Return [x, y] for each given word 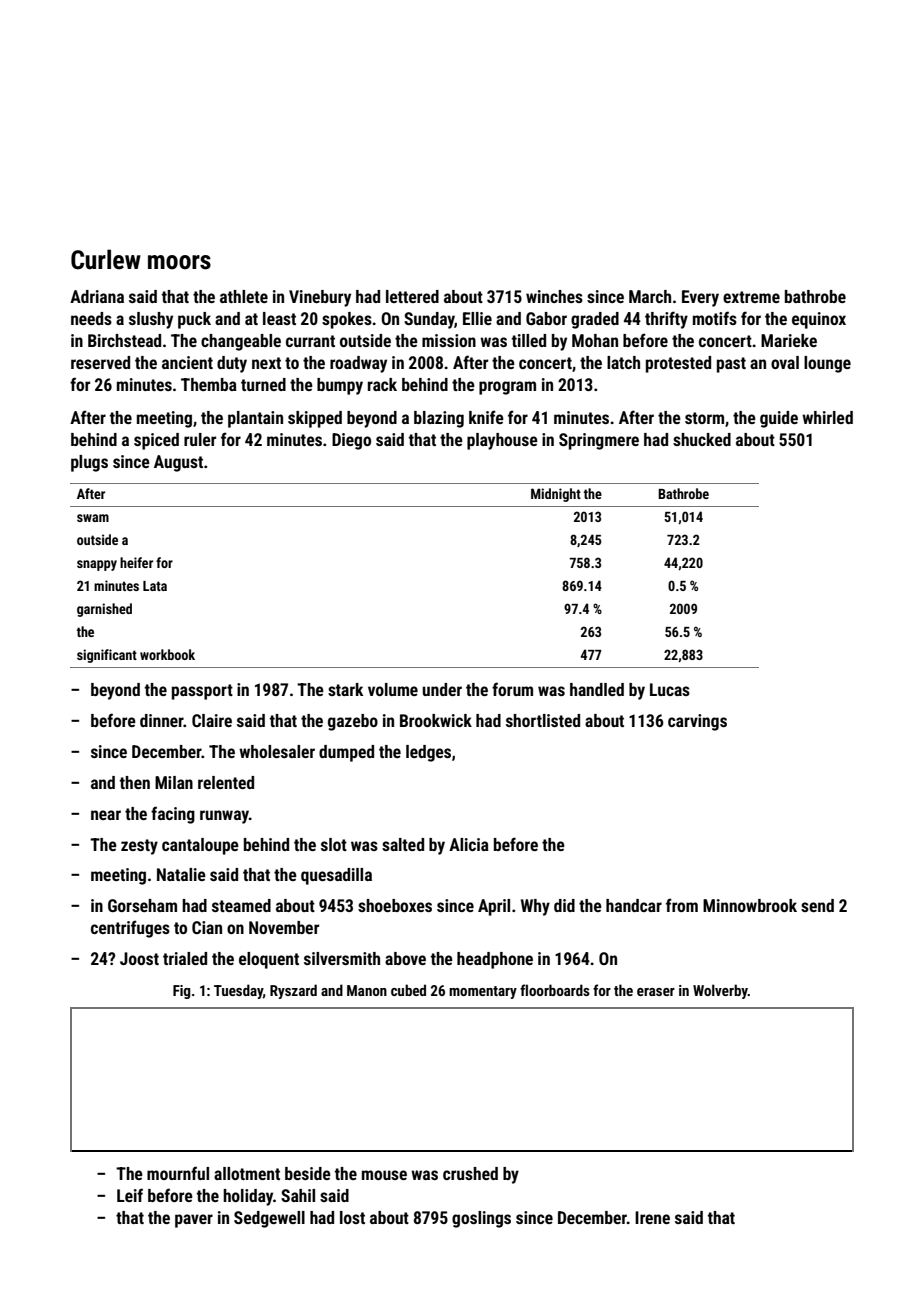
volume [393, 689]
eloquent [269, 960]
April [494, 907]
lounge [827, 364]
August [178, 463]
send [817, 905]
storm [704, 418]
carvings [697, 722]
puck [194, 320]
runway [224, 817]
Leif [130, 1195]
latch [623, 362]
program [507, 388]
